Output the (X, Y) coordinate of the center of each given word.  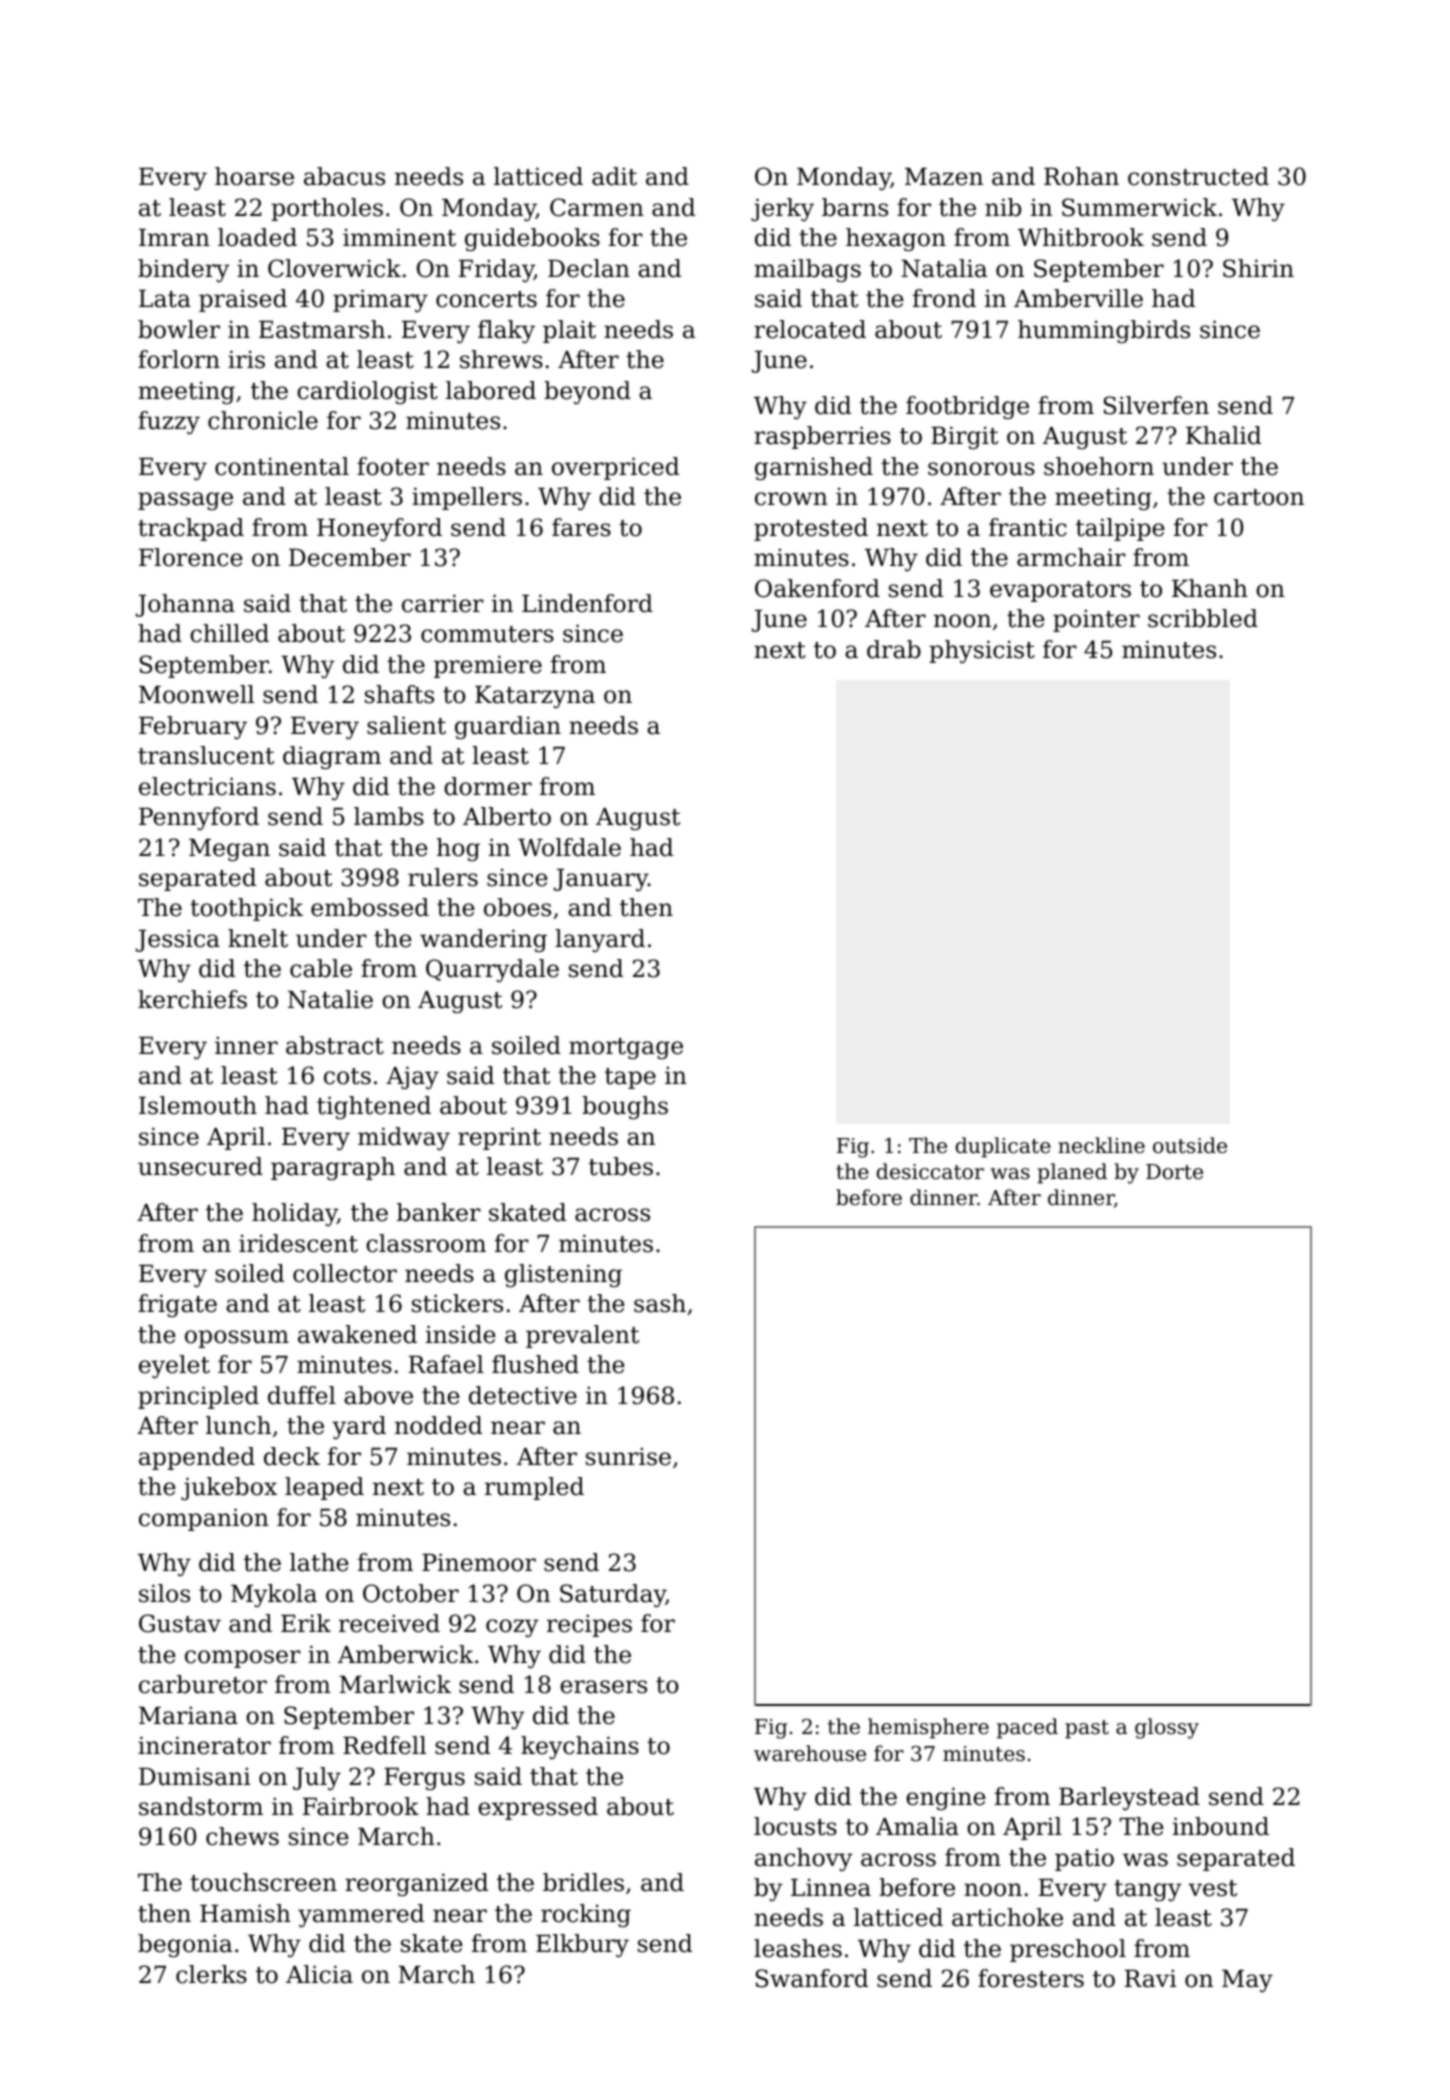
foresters (1031, 1978)
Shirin (1258, 268)
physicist (982, 651)
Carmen (597, 207)
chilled (229, 633)
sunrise (628, 1456)
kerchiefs (192, 999)
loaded (257, 237)
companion (204, 1519)
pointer (1096, 620)
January (601, 880)
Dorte (1174, 1172)
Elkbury (582, 1945)
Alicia (319, 1974)
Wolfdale (569, 847)
